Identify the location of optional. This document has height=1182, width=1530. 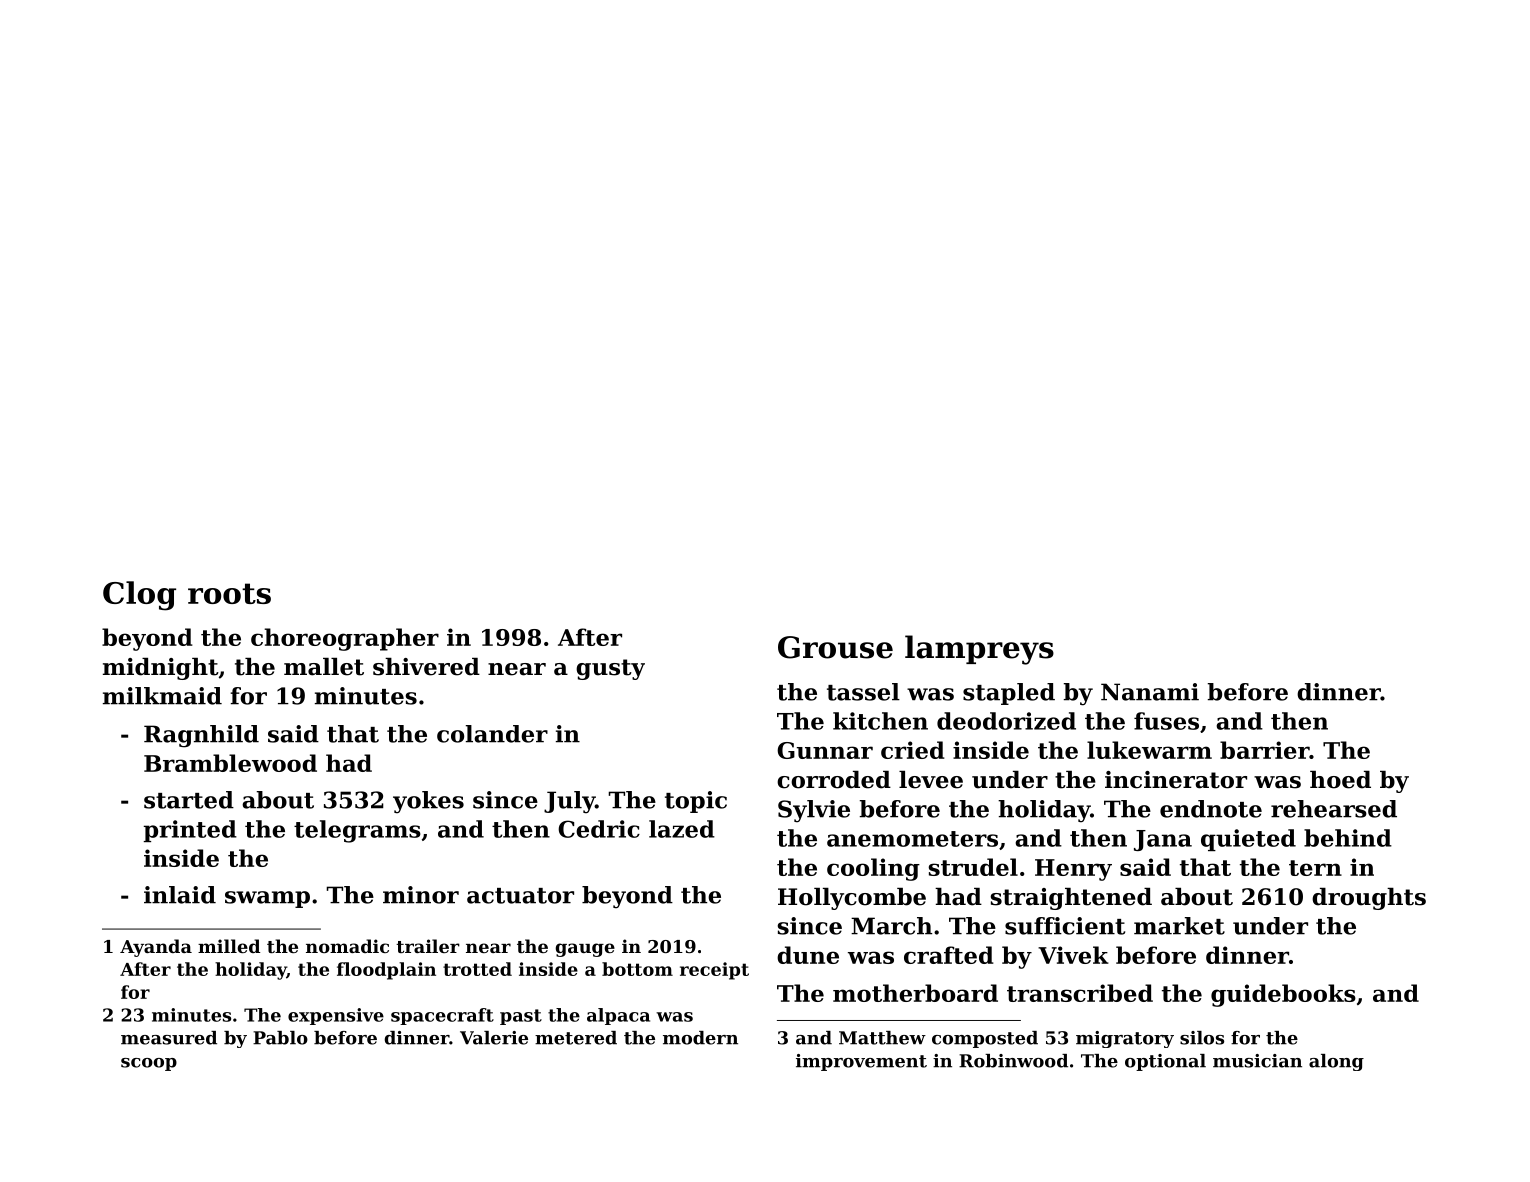
(1165, 1062).
